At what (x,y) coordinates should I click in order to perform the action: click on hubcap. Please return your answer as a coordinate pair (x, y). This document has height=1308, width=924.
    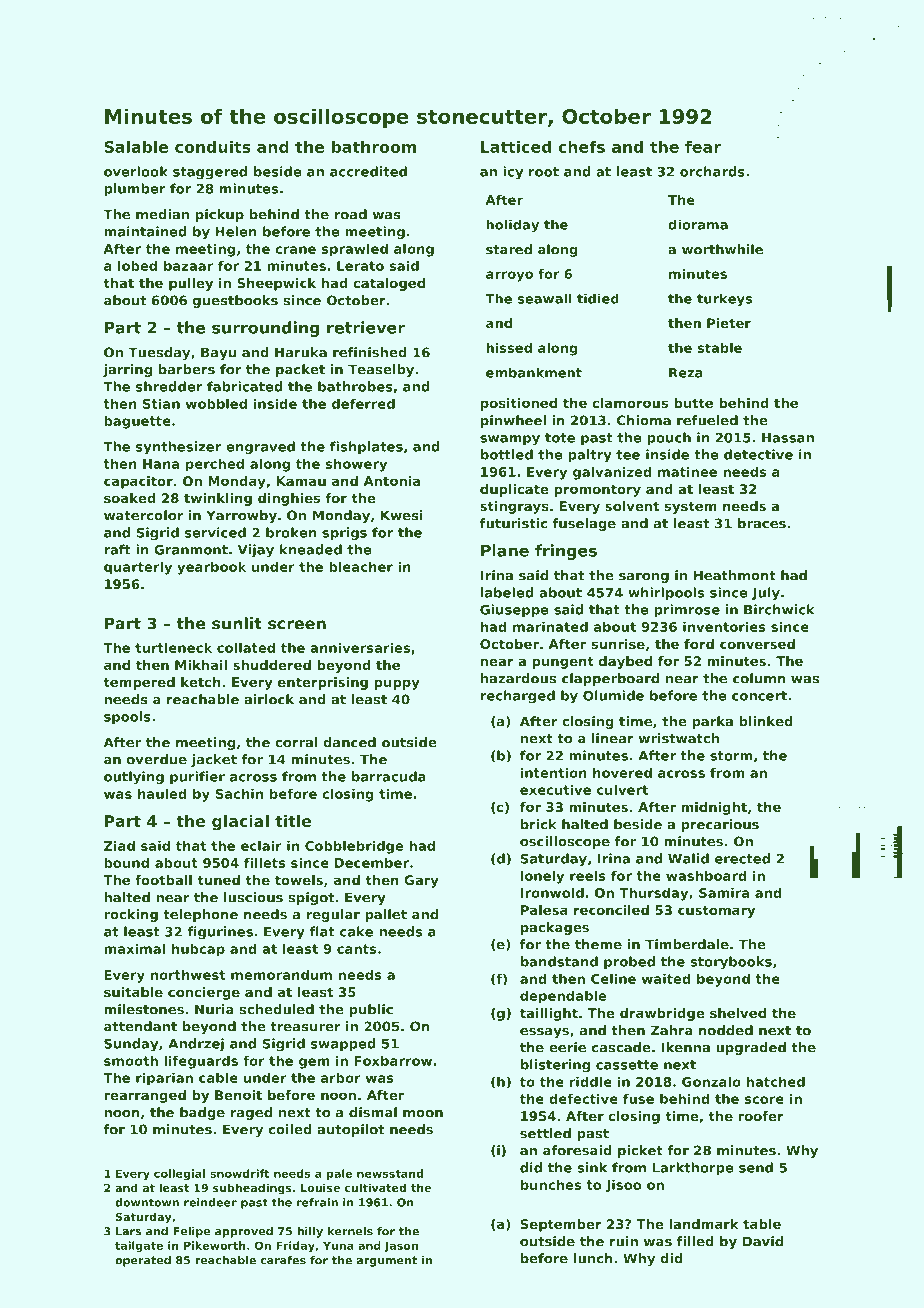
    Looking at the image, I should click on (198, 950).
